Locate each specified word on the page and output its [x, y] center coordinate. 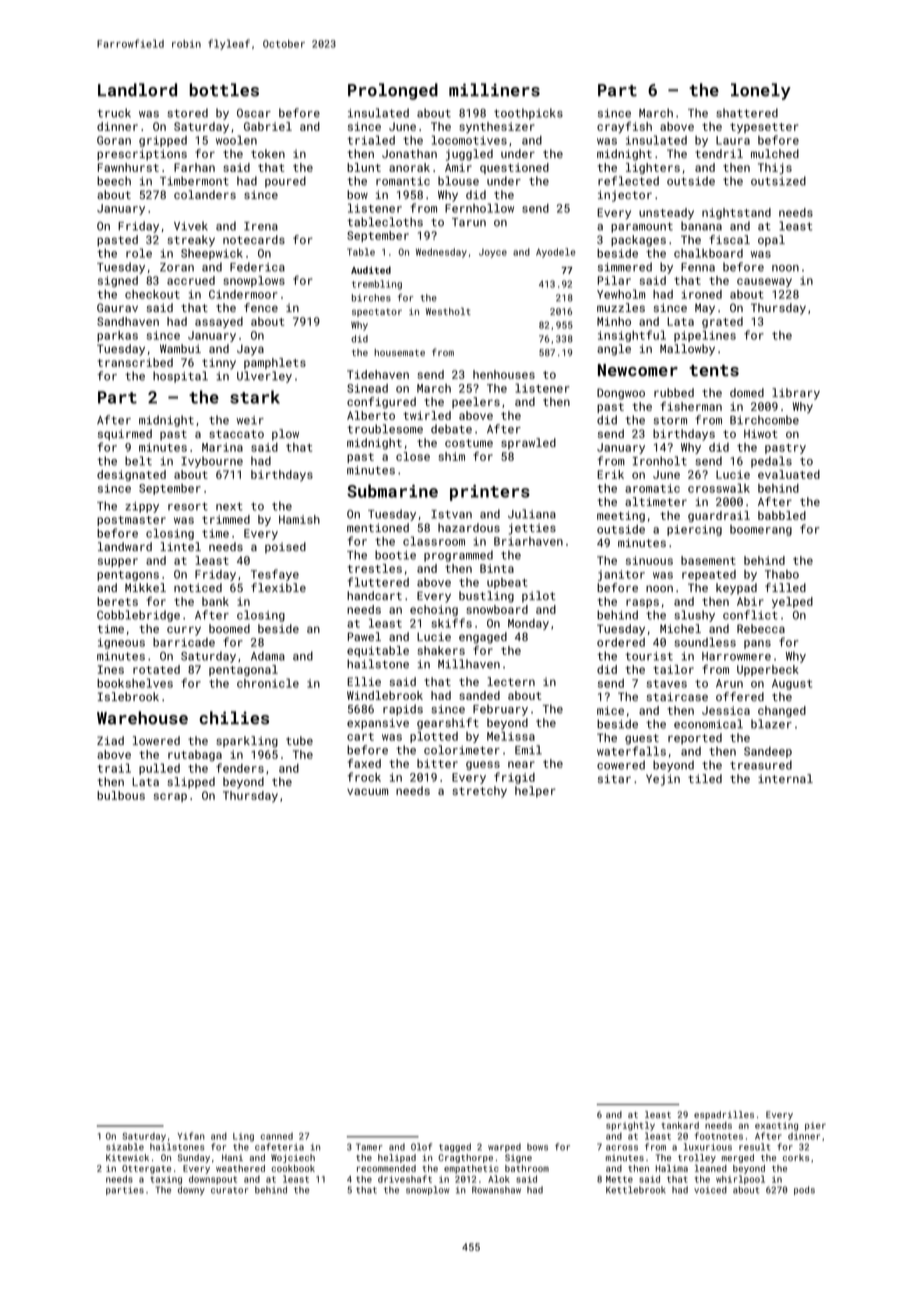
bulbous [121, 795]
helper [535, 792]
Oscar [254, 113]
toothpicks [528, 114]
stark [255, 397]
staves [667, 684]
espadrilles [724, 1115]
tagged [455, 1148]
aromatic [652, 488]
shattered [747, 113]
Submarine [392, 491]
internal [785, 778]
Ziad [110, 740]
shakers [441, 650]
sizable [125, 1147]
